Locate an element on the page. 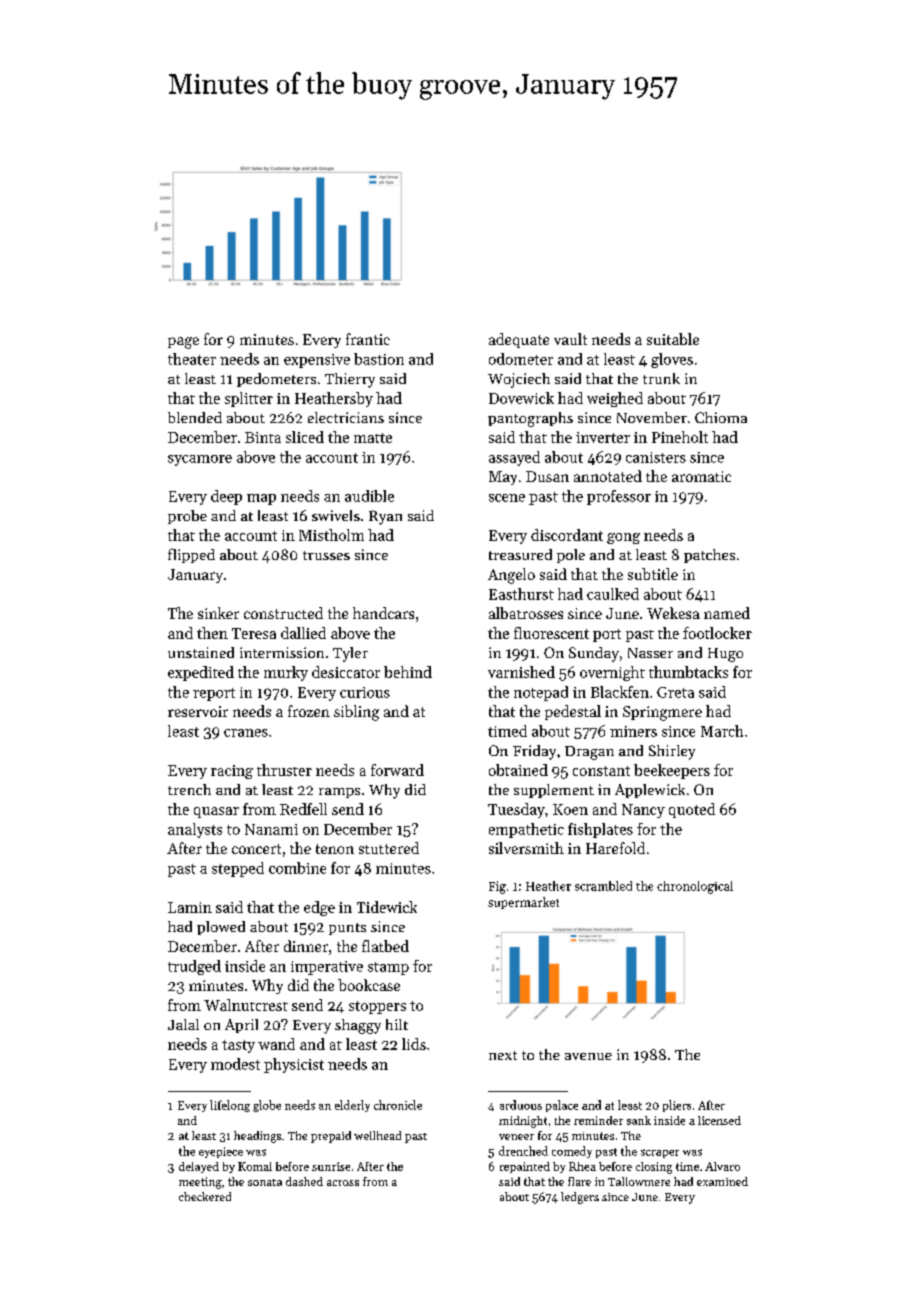 The height and width of the page is (1311, 924). Tyler is located at coordinates (350, 654).
